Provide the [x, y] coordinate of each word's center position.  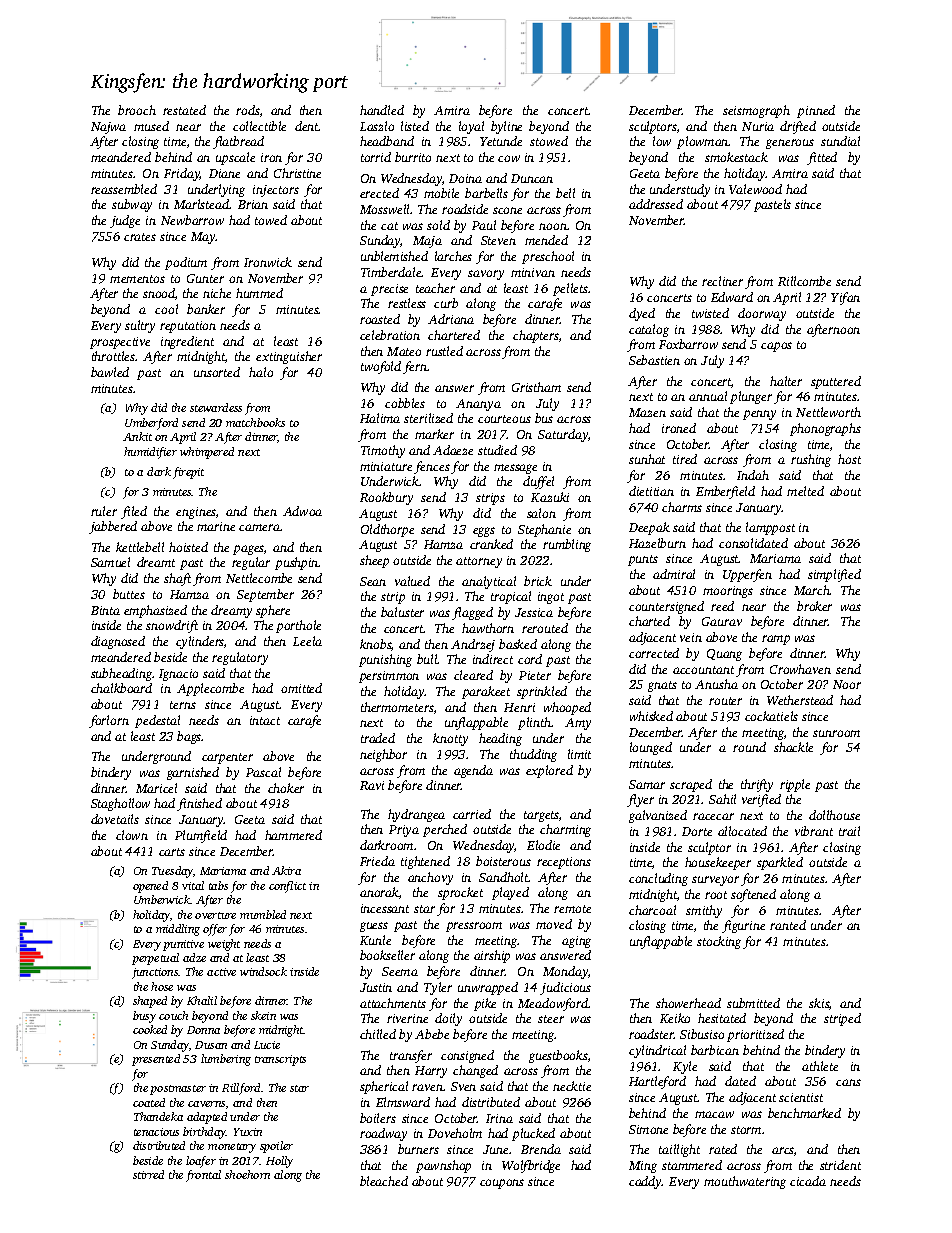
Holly [279, 1162]
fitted [822, 158]
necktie [572, 1086]
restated [184, 110]
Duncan [532, 178]
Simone [648, 1129]
